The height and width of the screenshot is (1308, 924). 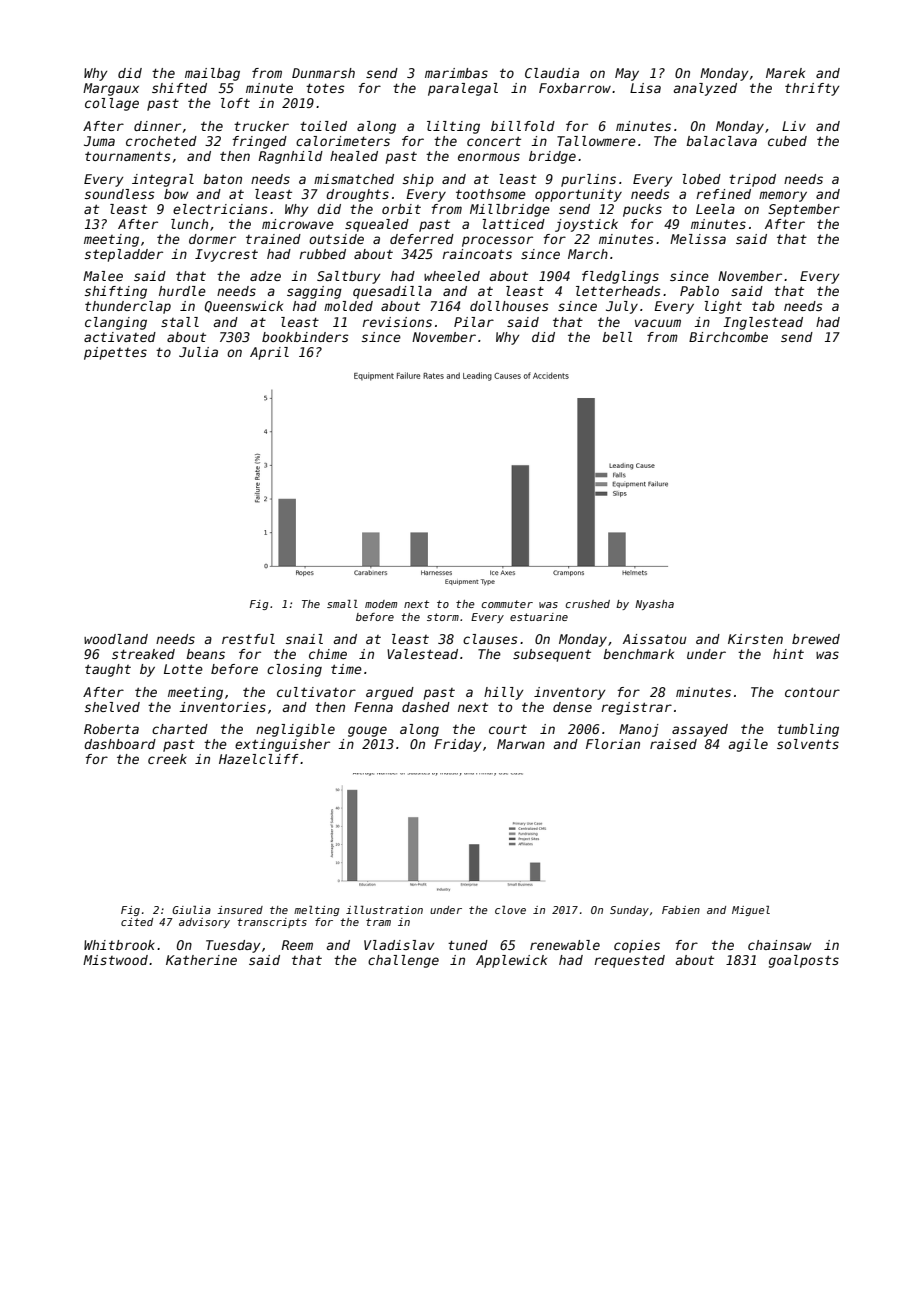 I want to click on modem, so click(x=381, y=604).
